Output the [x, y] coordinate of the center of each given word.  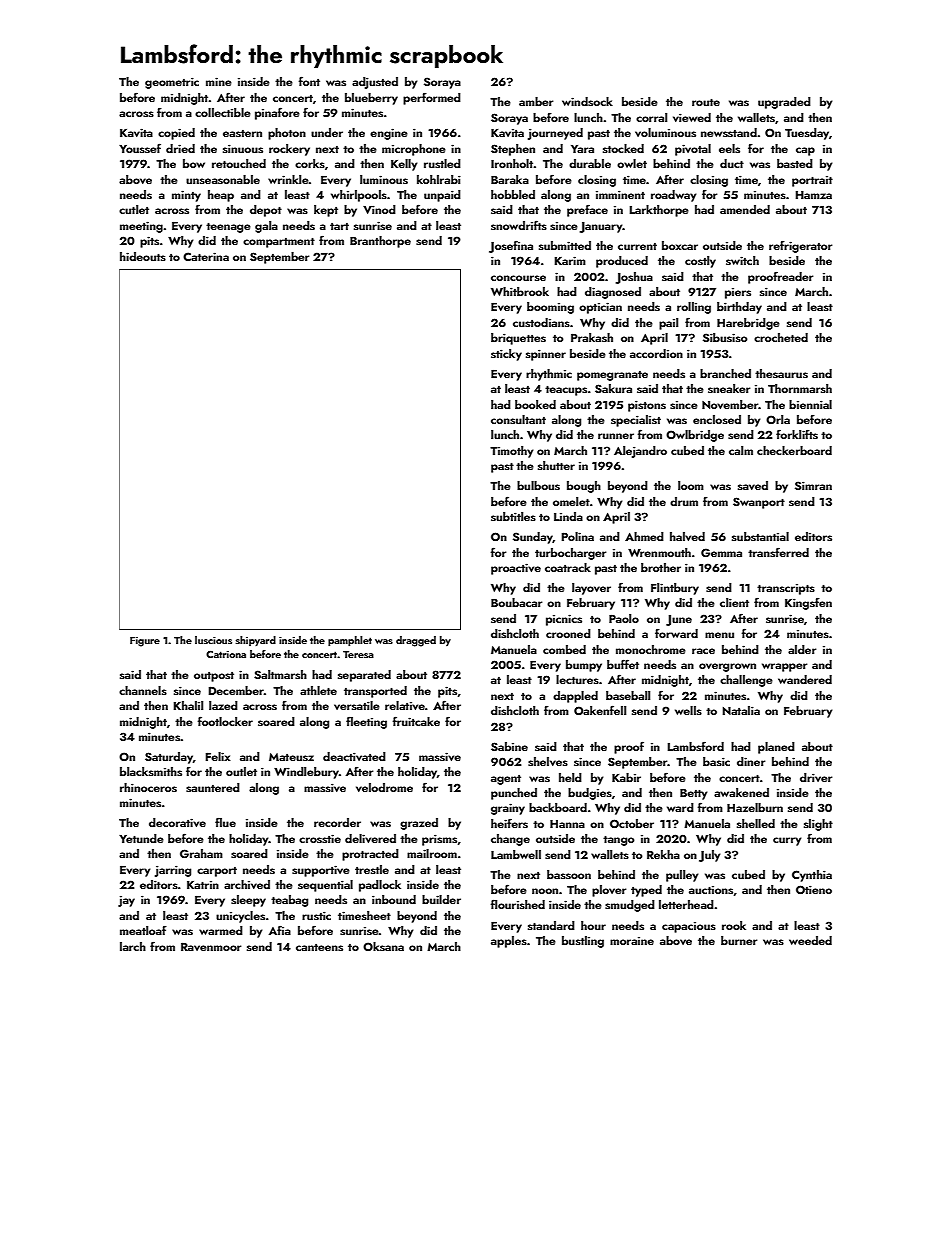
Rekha [663, 854]
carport [217, 872]
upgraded [784, 103]
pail [668, 324]
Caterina [206, 256]
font [309, 81]
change [510, 840]
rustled [442, 163]
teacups [566, 390]
